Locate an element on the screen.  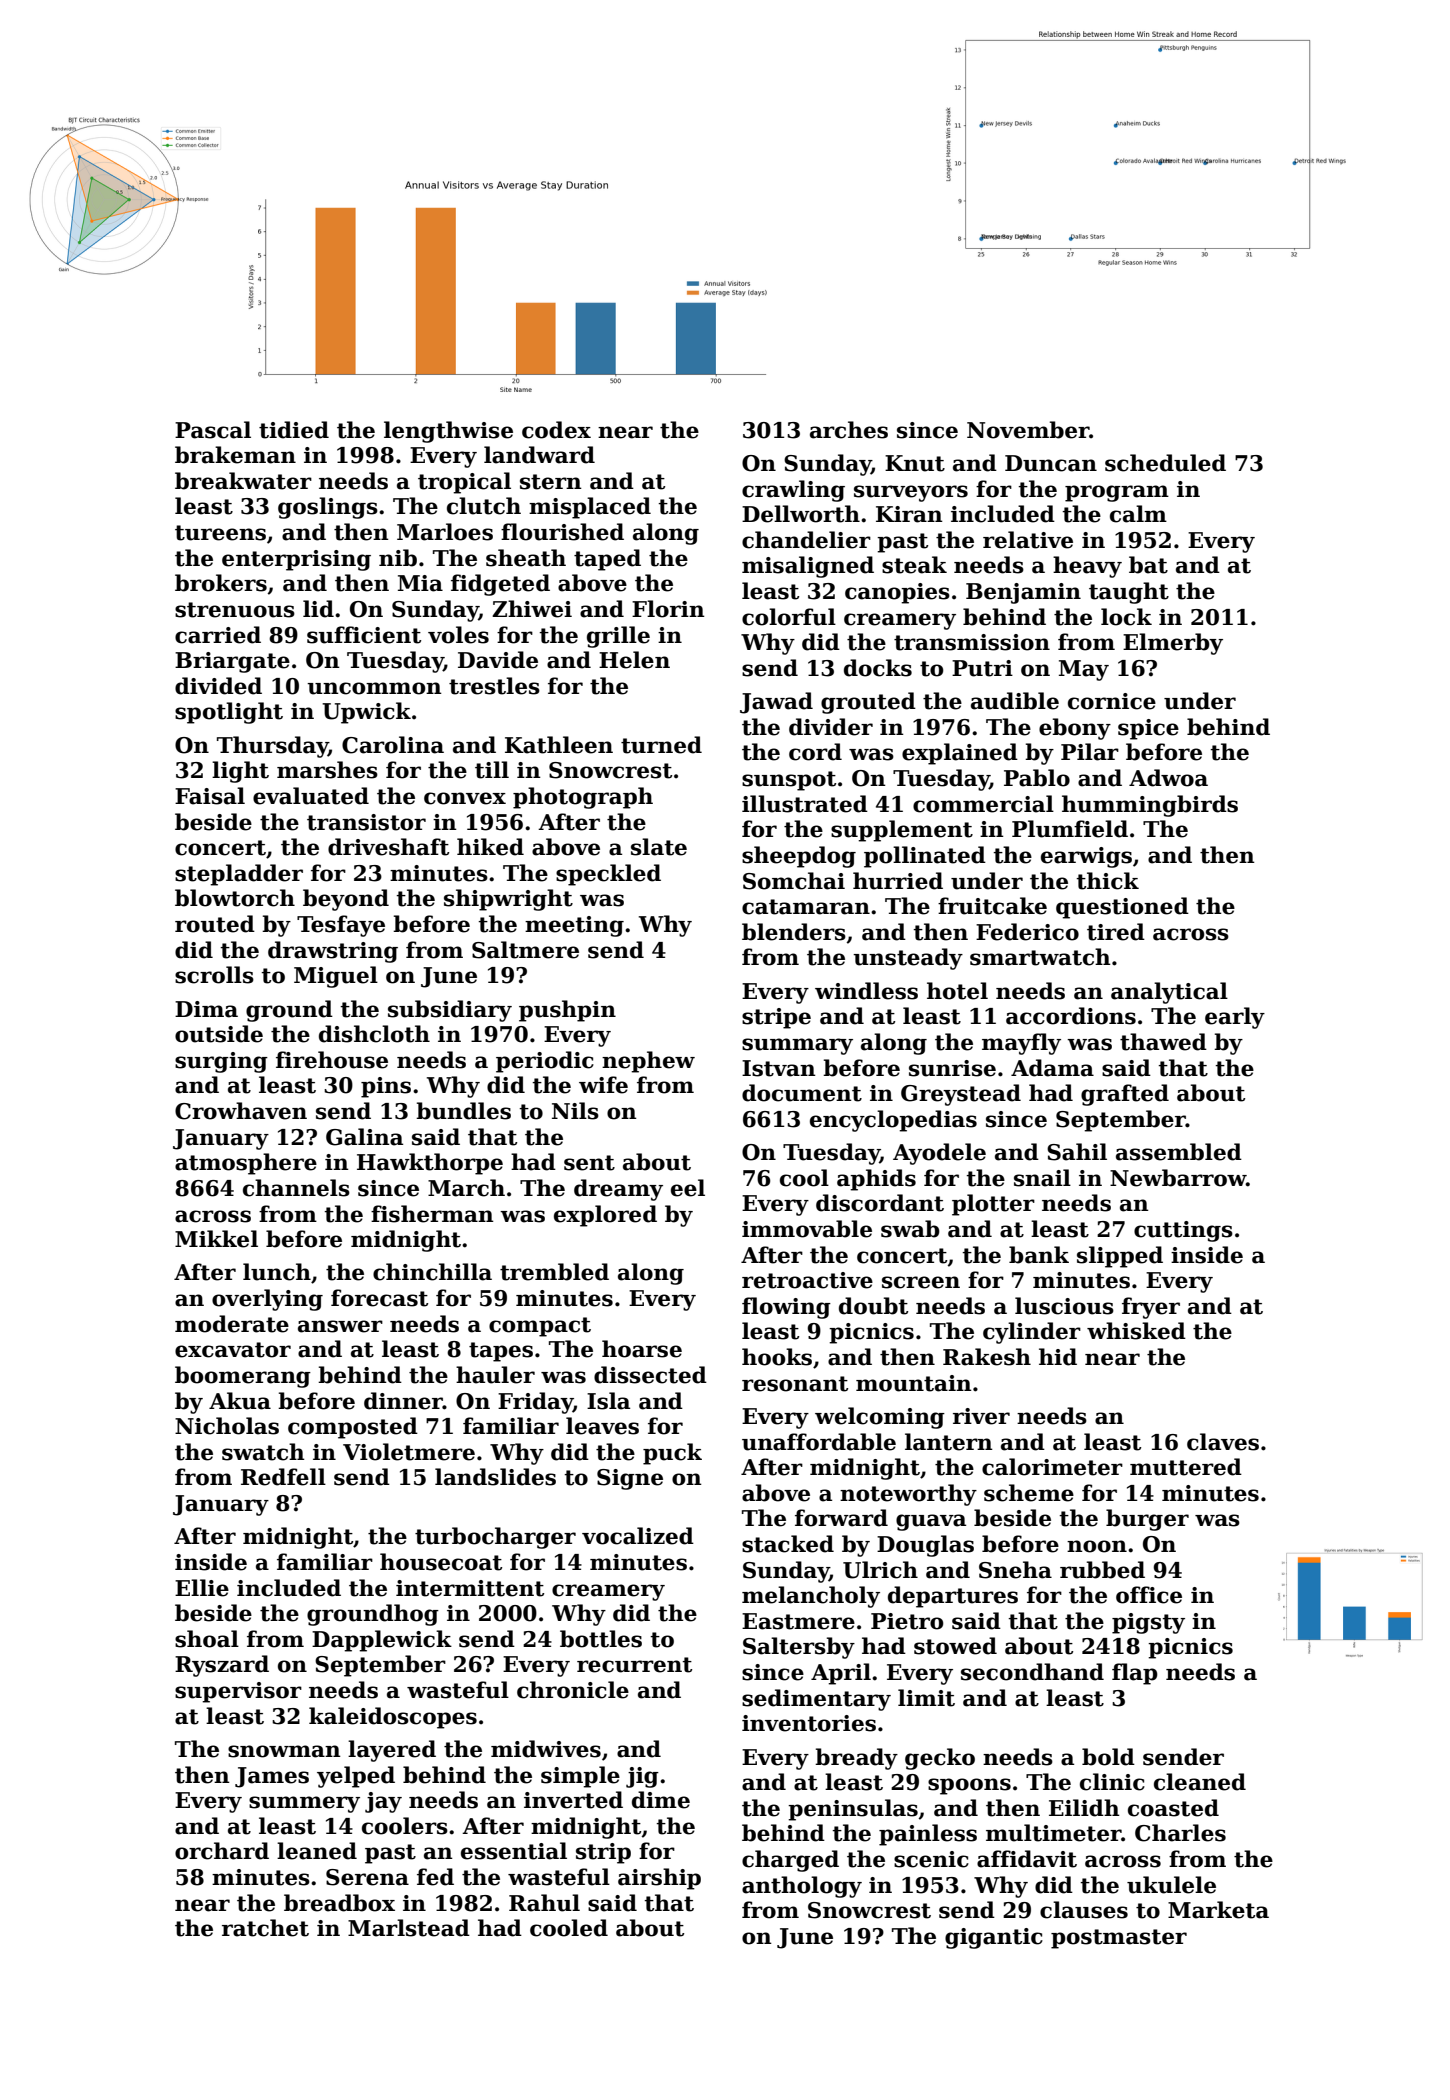
Isla is located at coordinates (608, 1401).
